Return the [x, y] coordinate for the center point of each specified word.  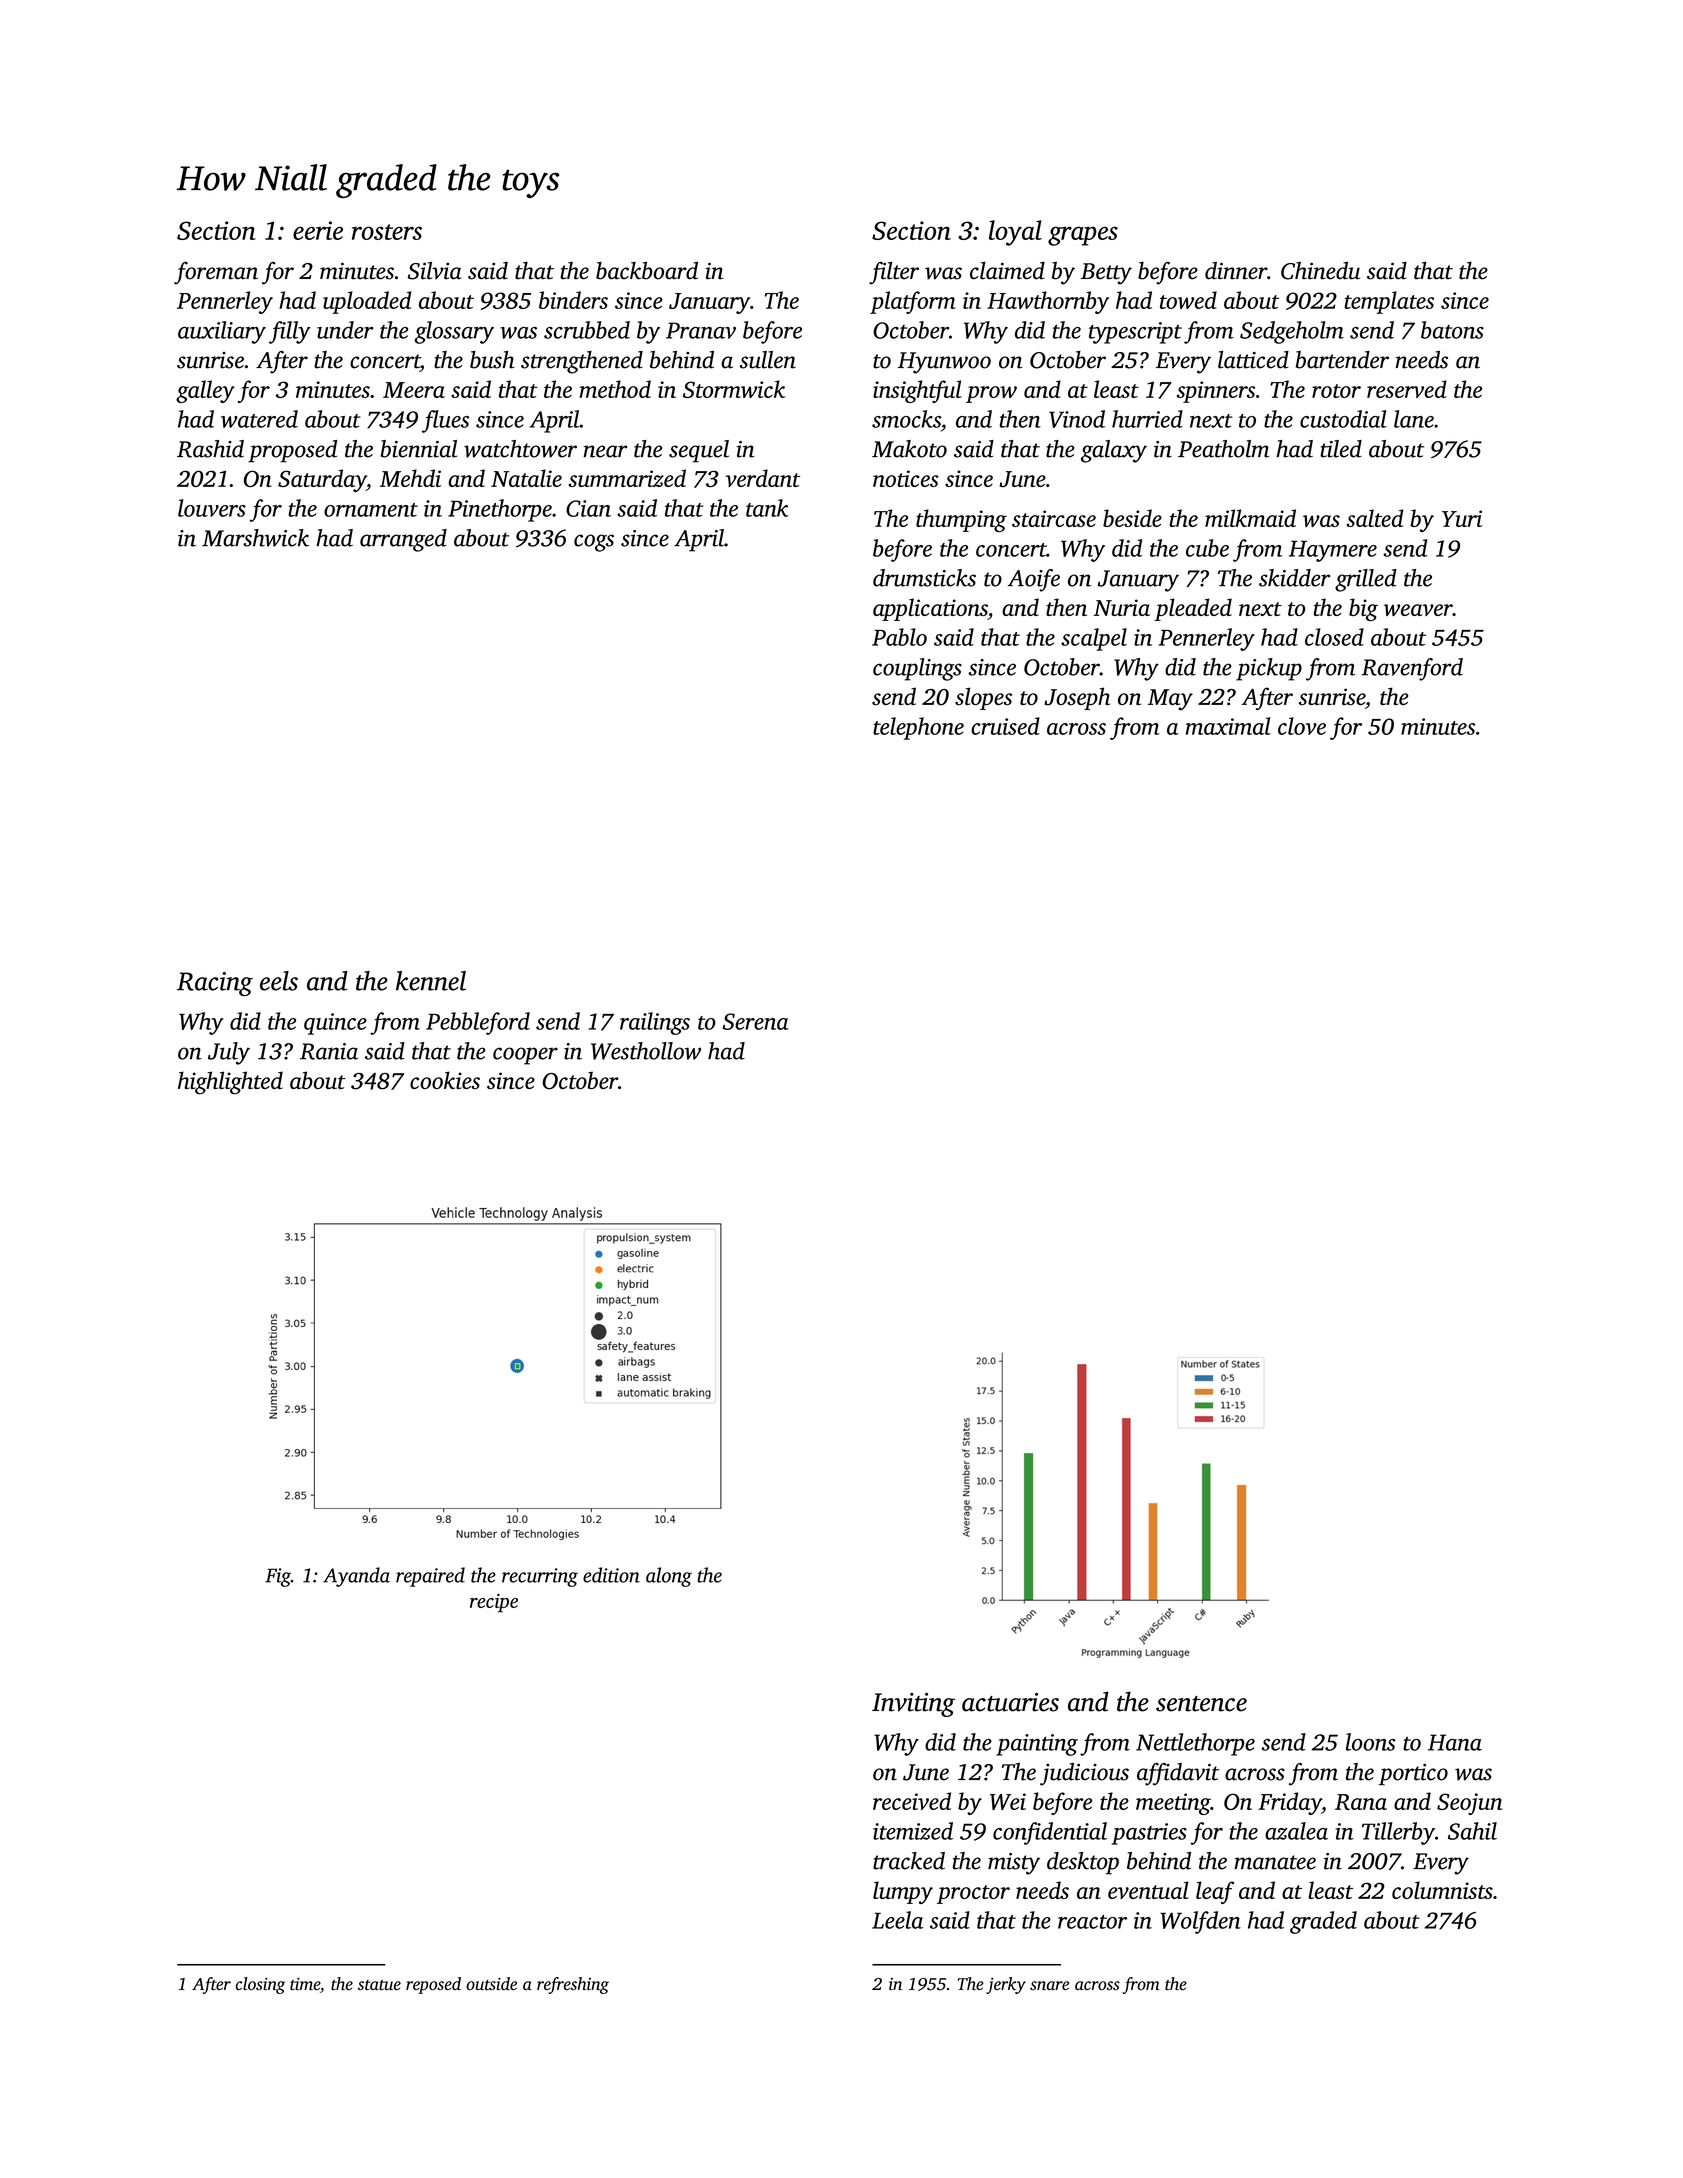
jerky [1006, 1985]
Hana [1455, 1742]
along [669, 1577]
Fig [278, 1577]
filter [894, 273]
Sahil [1472, 1831]
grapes [1083, 236]
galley [205, 391]
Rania [329, 1051]
